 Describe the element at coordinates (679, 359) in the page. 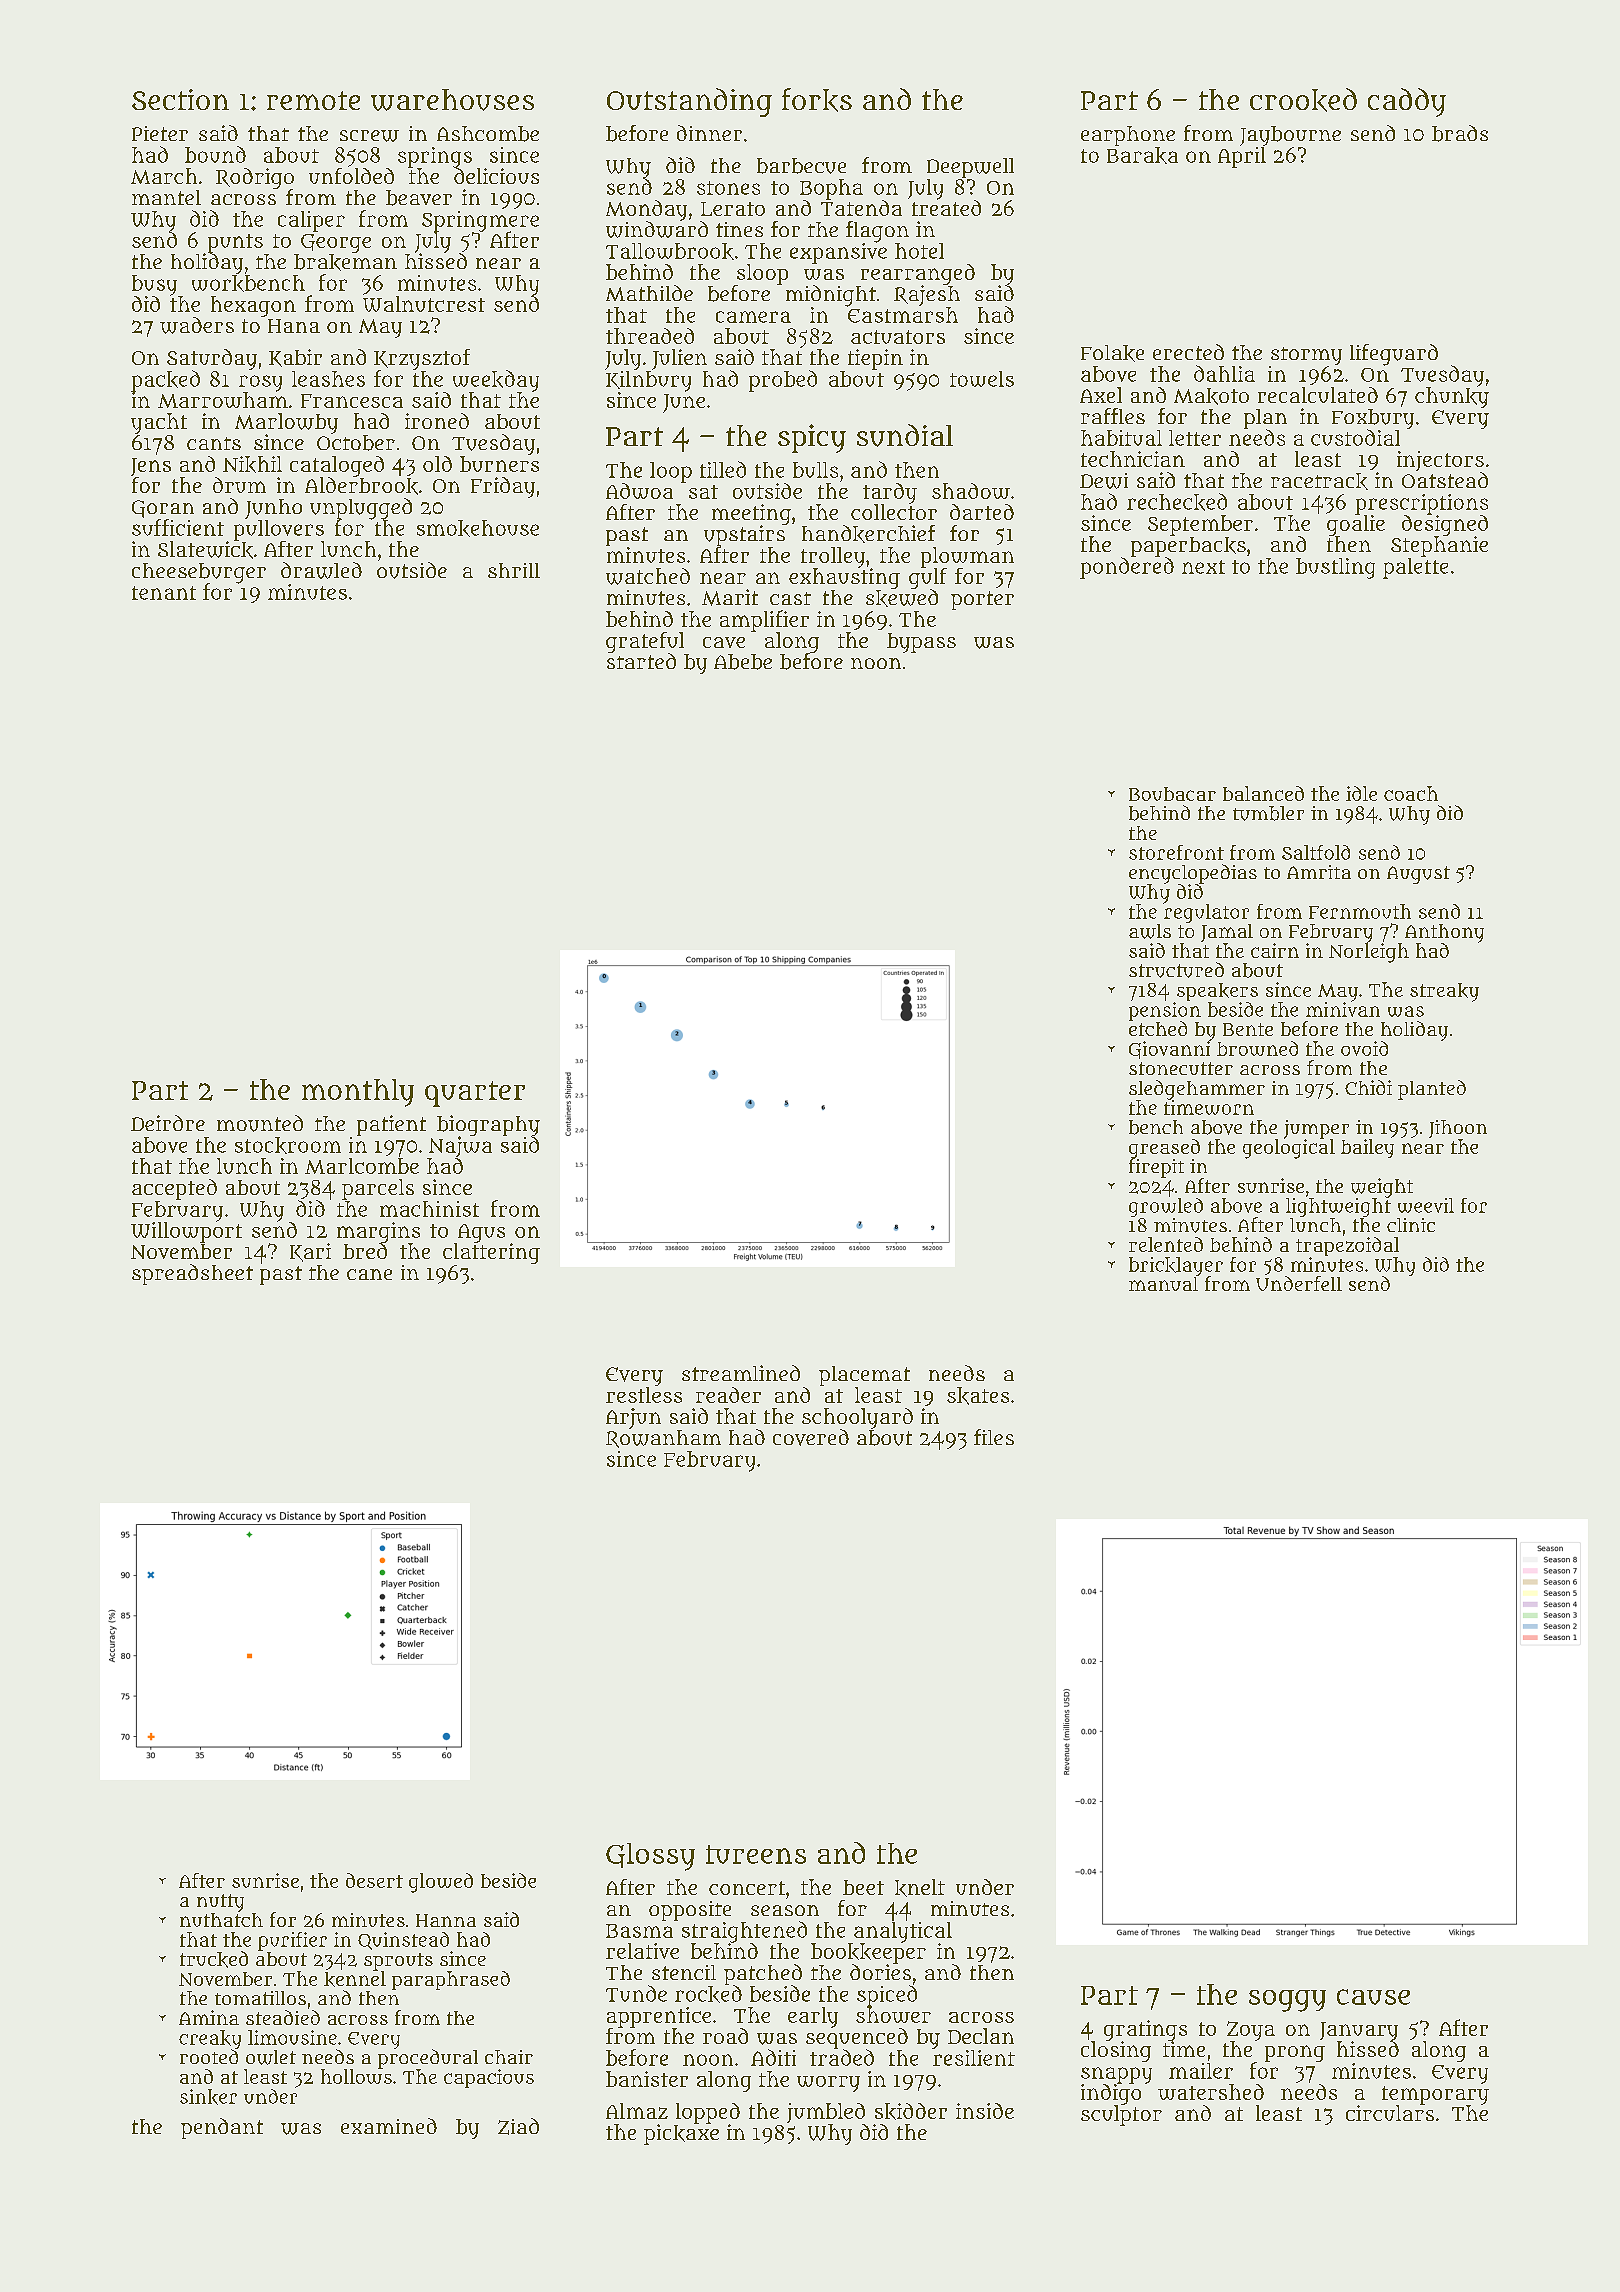

I see `Julien` at that location.
